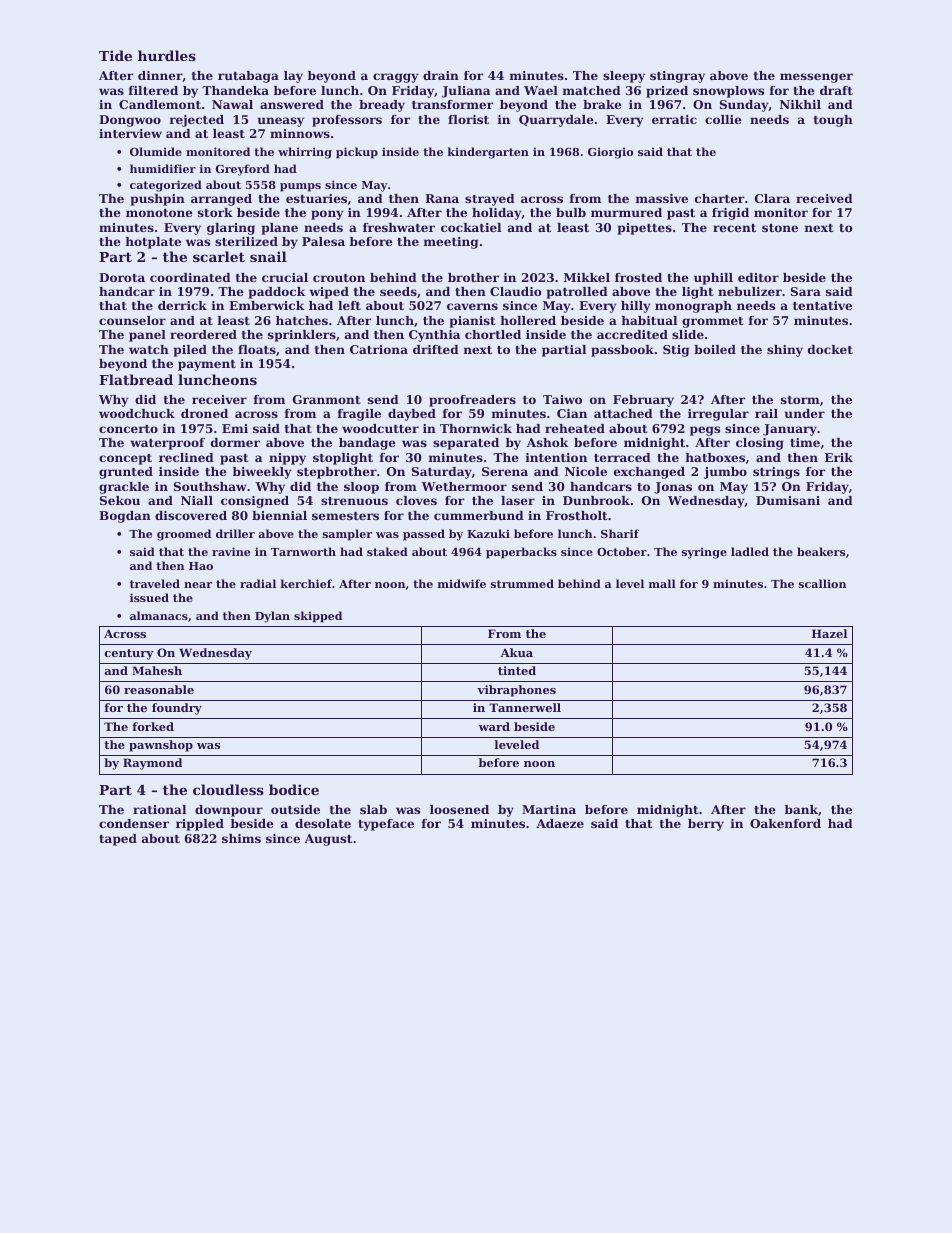  What do you see at coordinates (241, 838) in the screenshot?
I see `shims` at bounding box center [241, 838].
